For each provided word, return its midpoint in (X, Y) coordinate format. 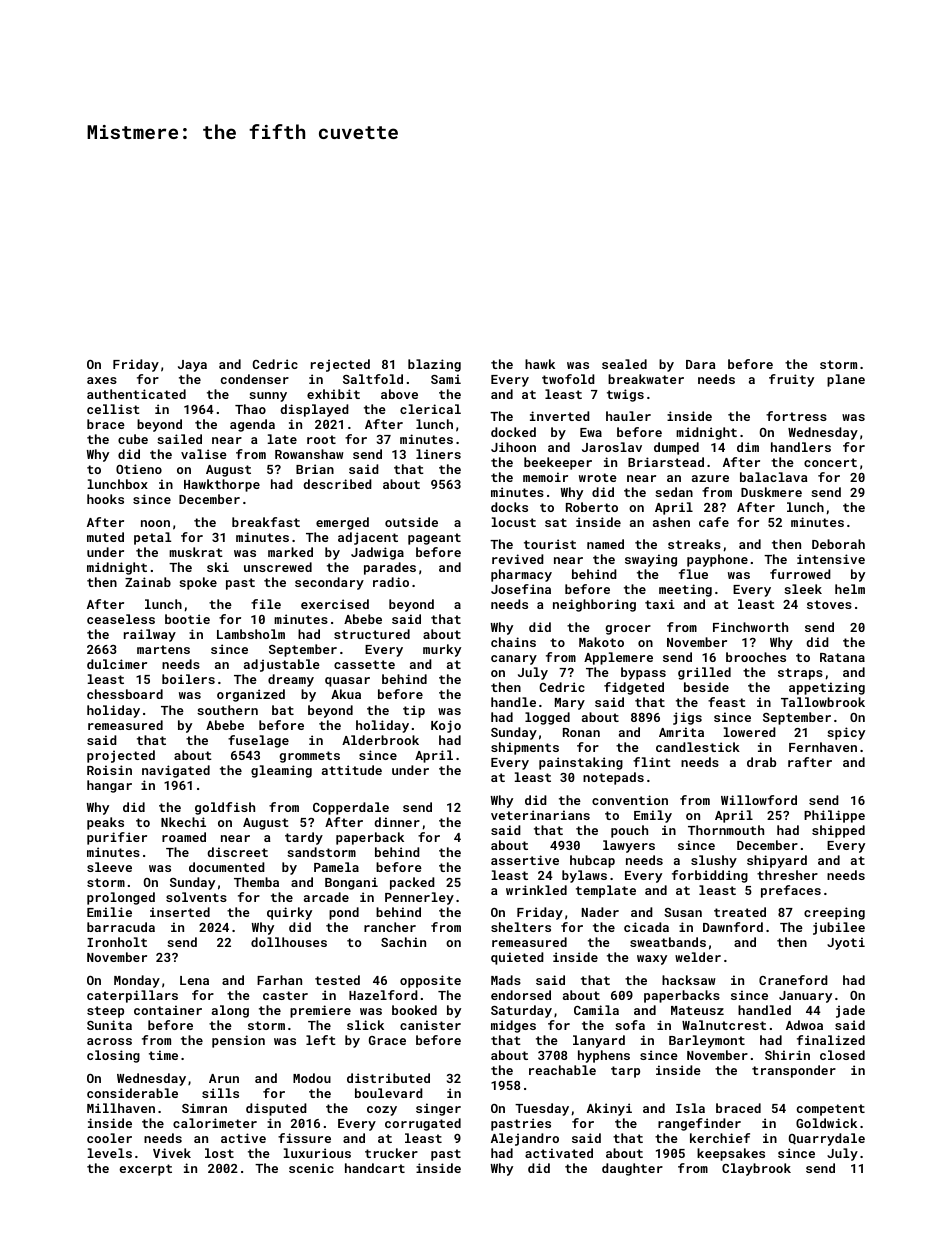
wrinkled (536, 890)
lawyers (629, 846)
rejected (340, 365)
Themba (256, 882)
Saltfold (373, 379)
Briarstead (666, 462)
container (168, 1010)
